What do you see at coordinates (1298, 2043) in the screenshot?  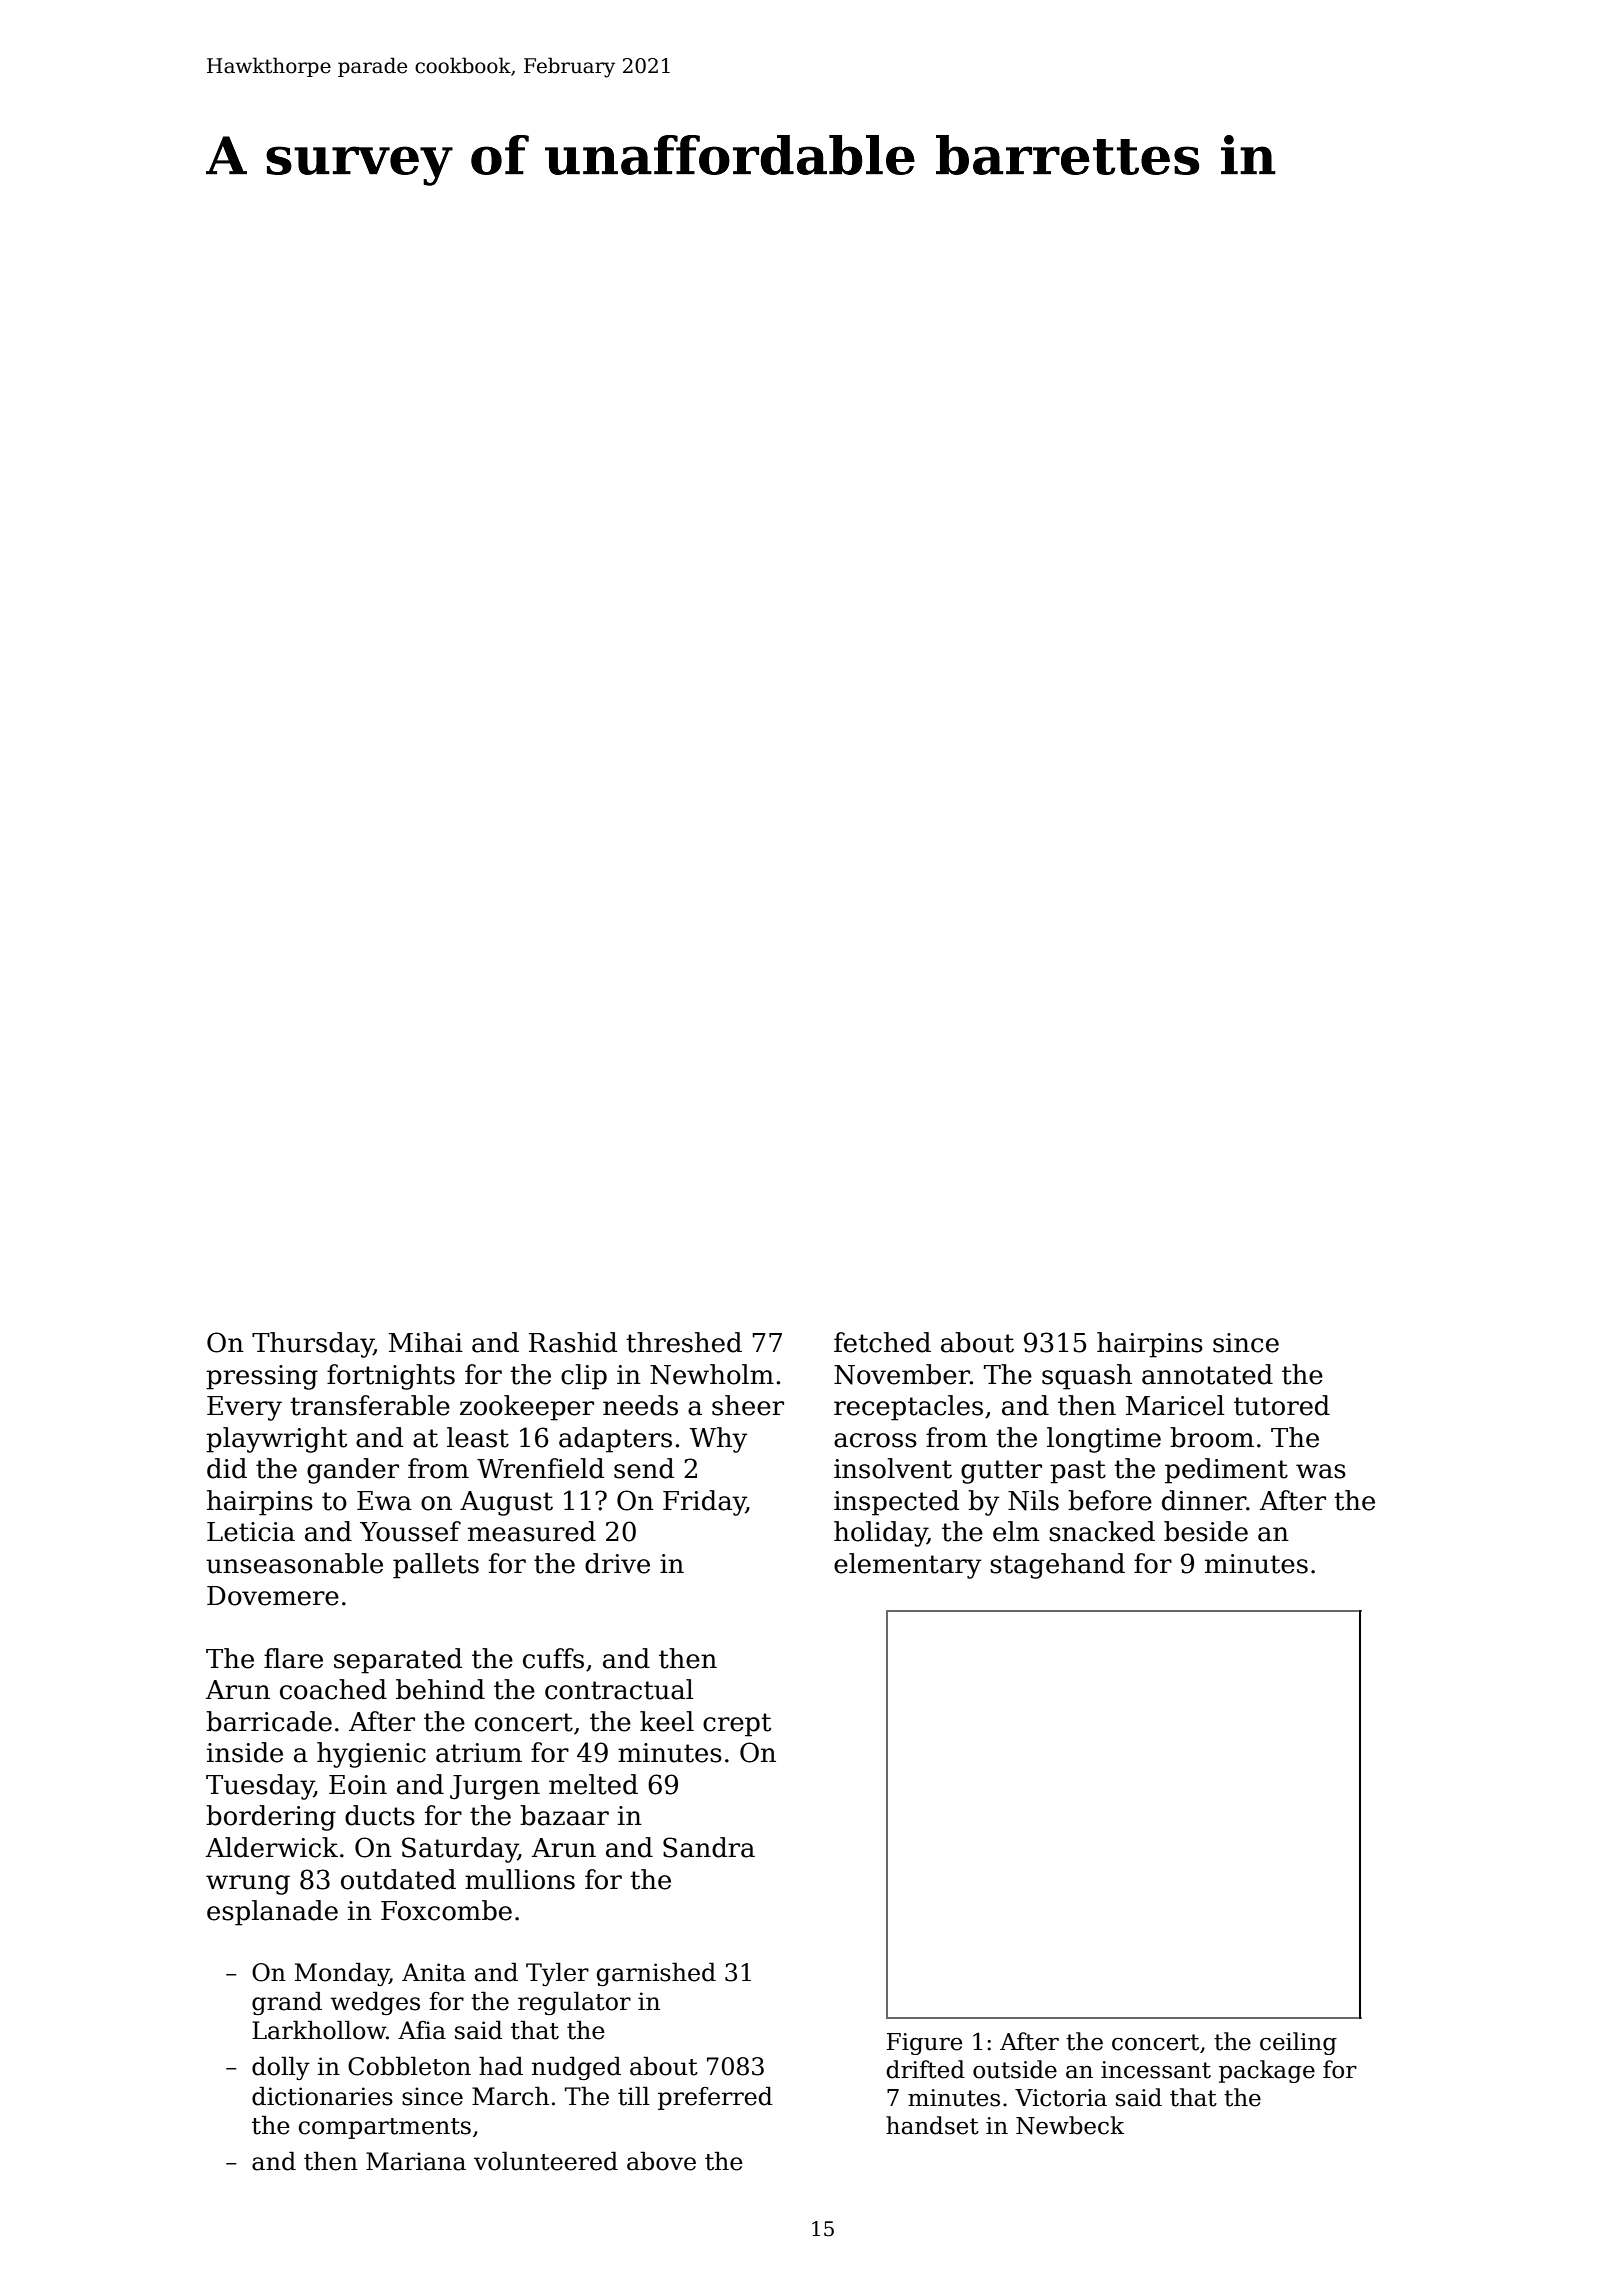 I see `ceiling` at bounding box center [1298, 2043].
